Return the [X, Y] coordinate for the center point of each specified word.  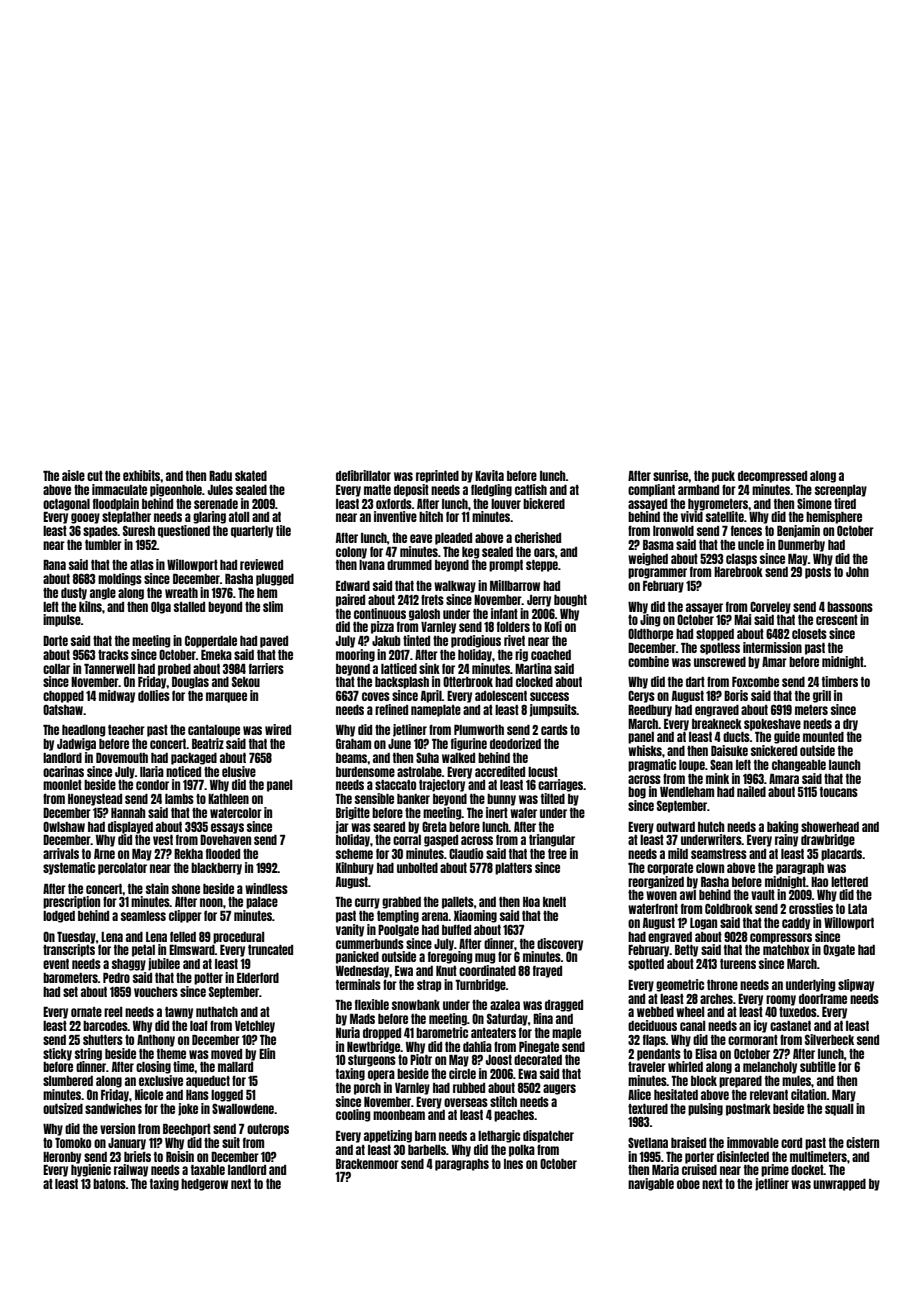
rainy [786, 840]
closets [809, 634]
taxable [208, 1170]
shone [186, 889]
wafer [523, 813]
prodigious [476, 641]
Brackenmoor [367, 1164]
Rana [54, 565]
